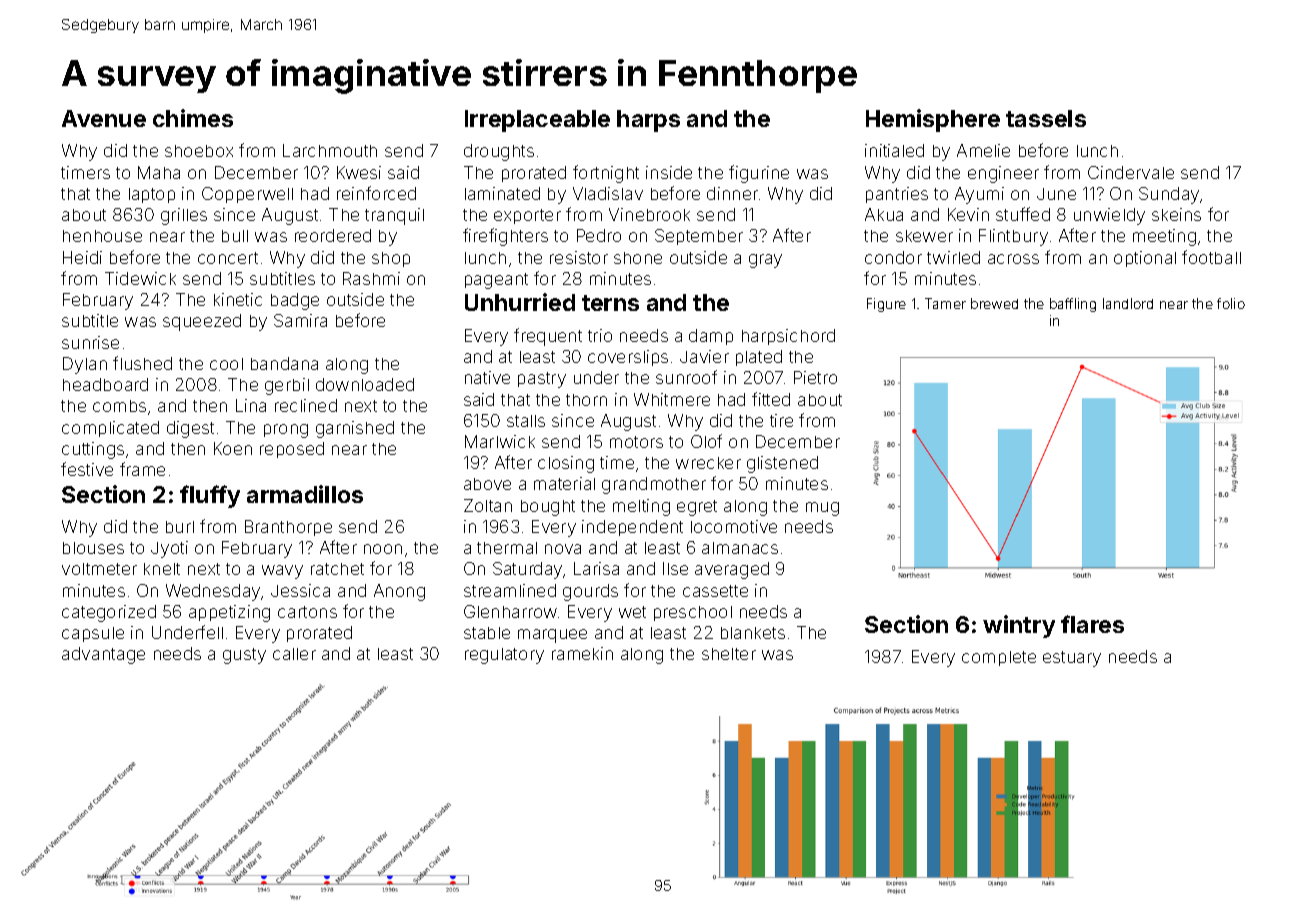  What do you see at coordinates (507, 548) in the page?
I see `thermal` at bounding box center [507, 548].
